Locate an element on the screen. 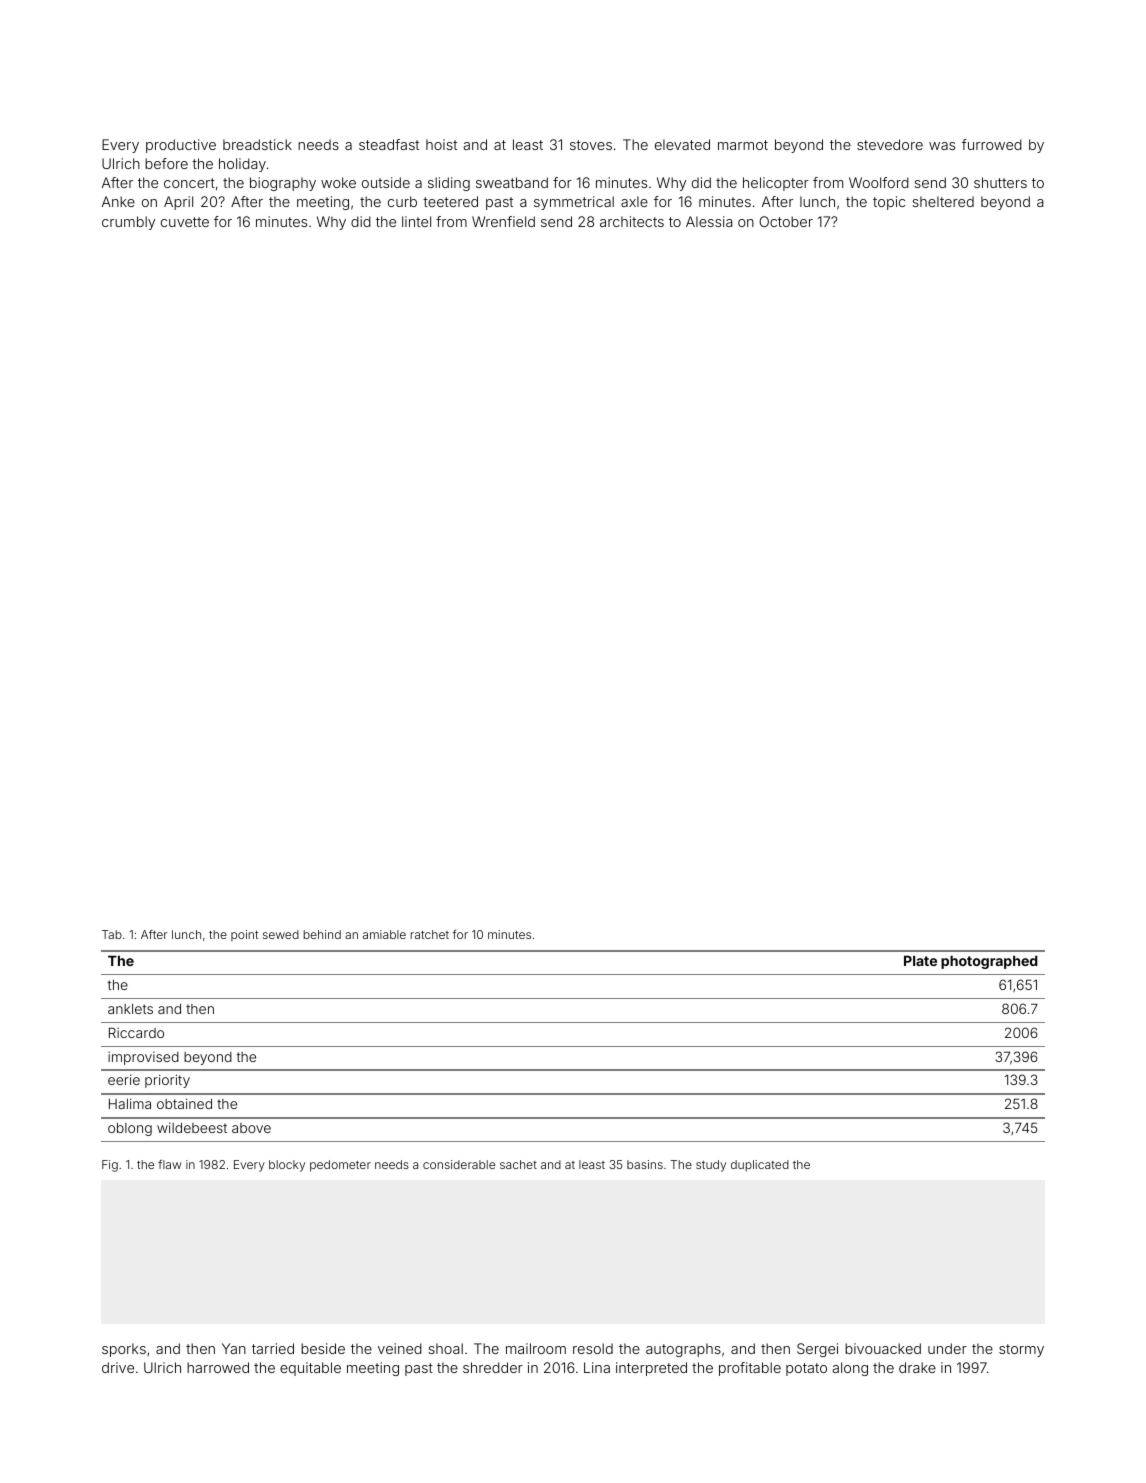 This screenshot has height=1483, width=1146. cuvette is located at coordinates (185, 222).
